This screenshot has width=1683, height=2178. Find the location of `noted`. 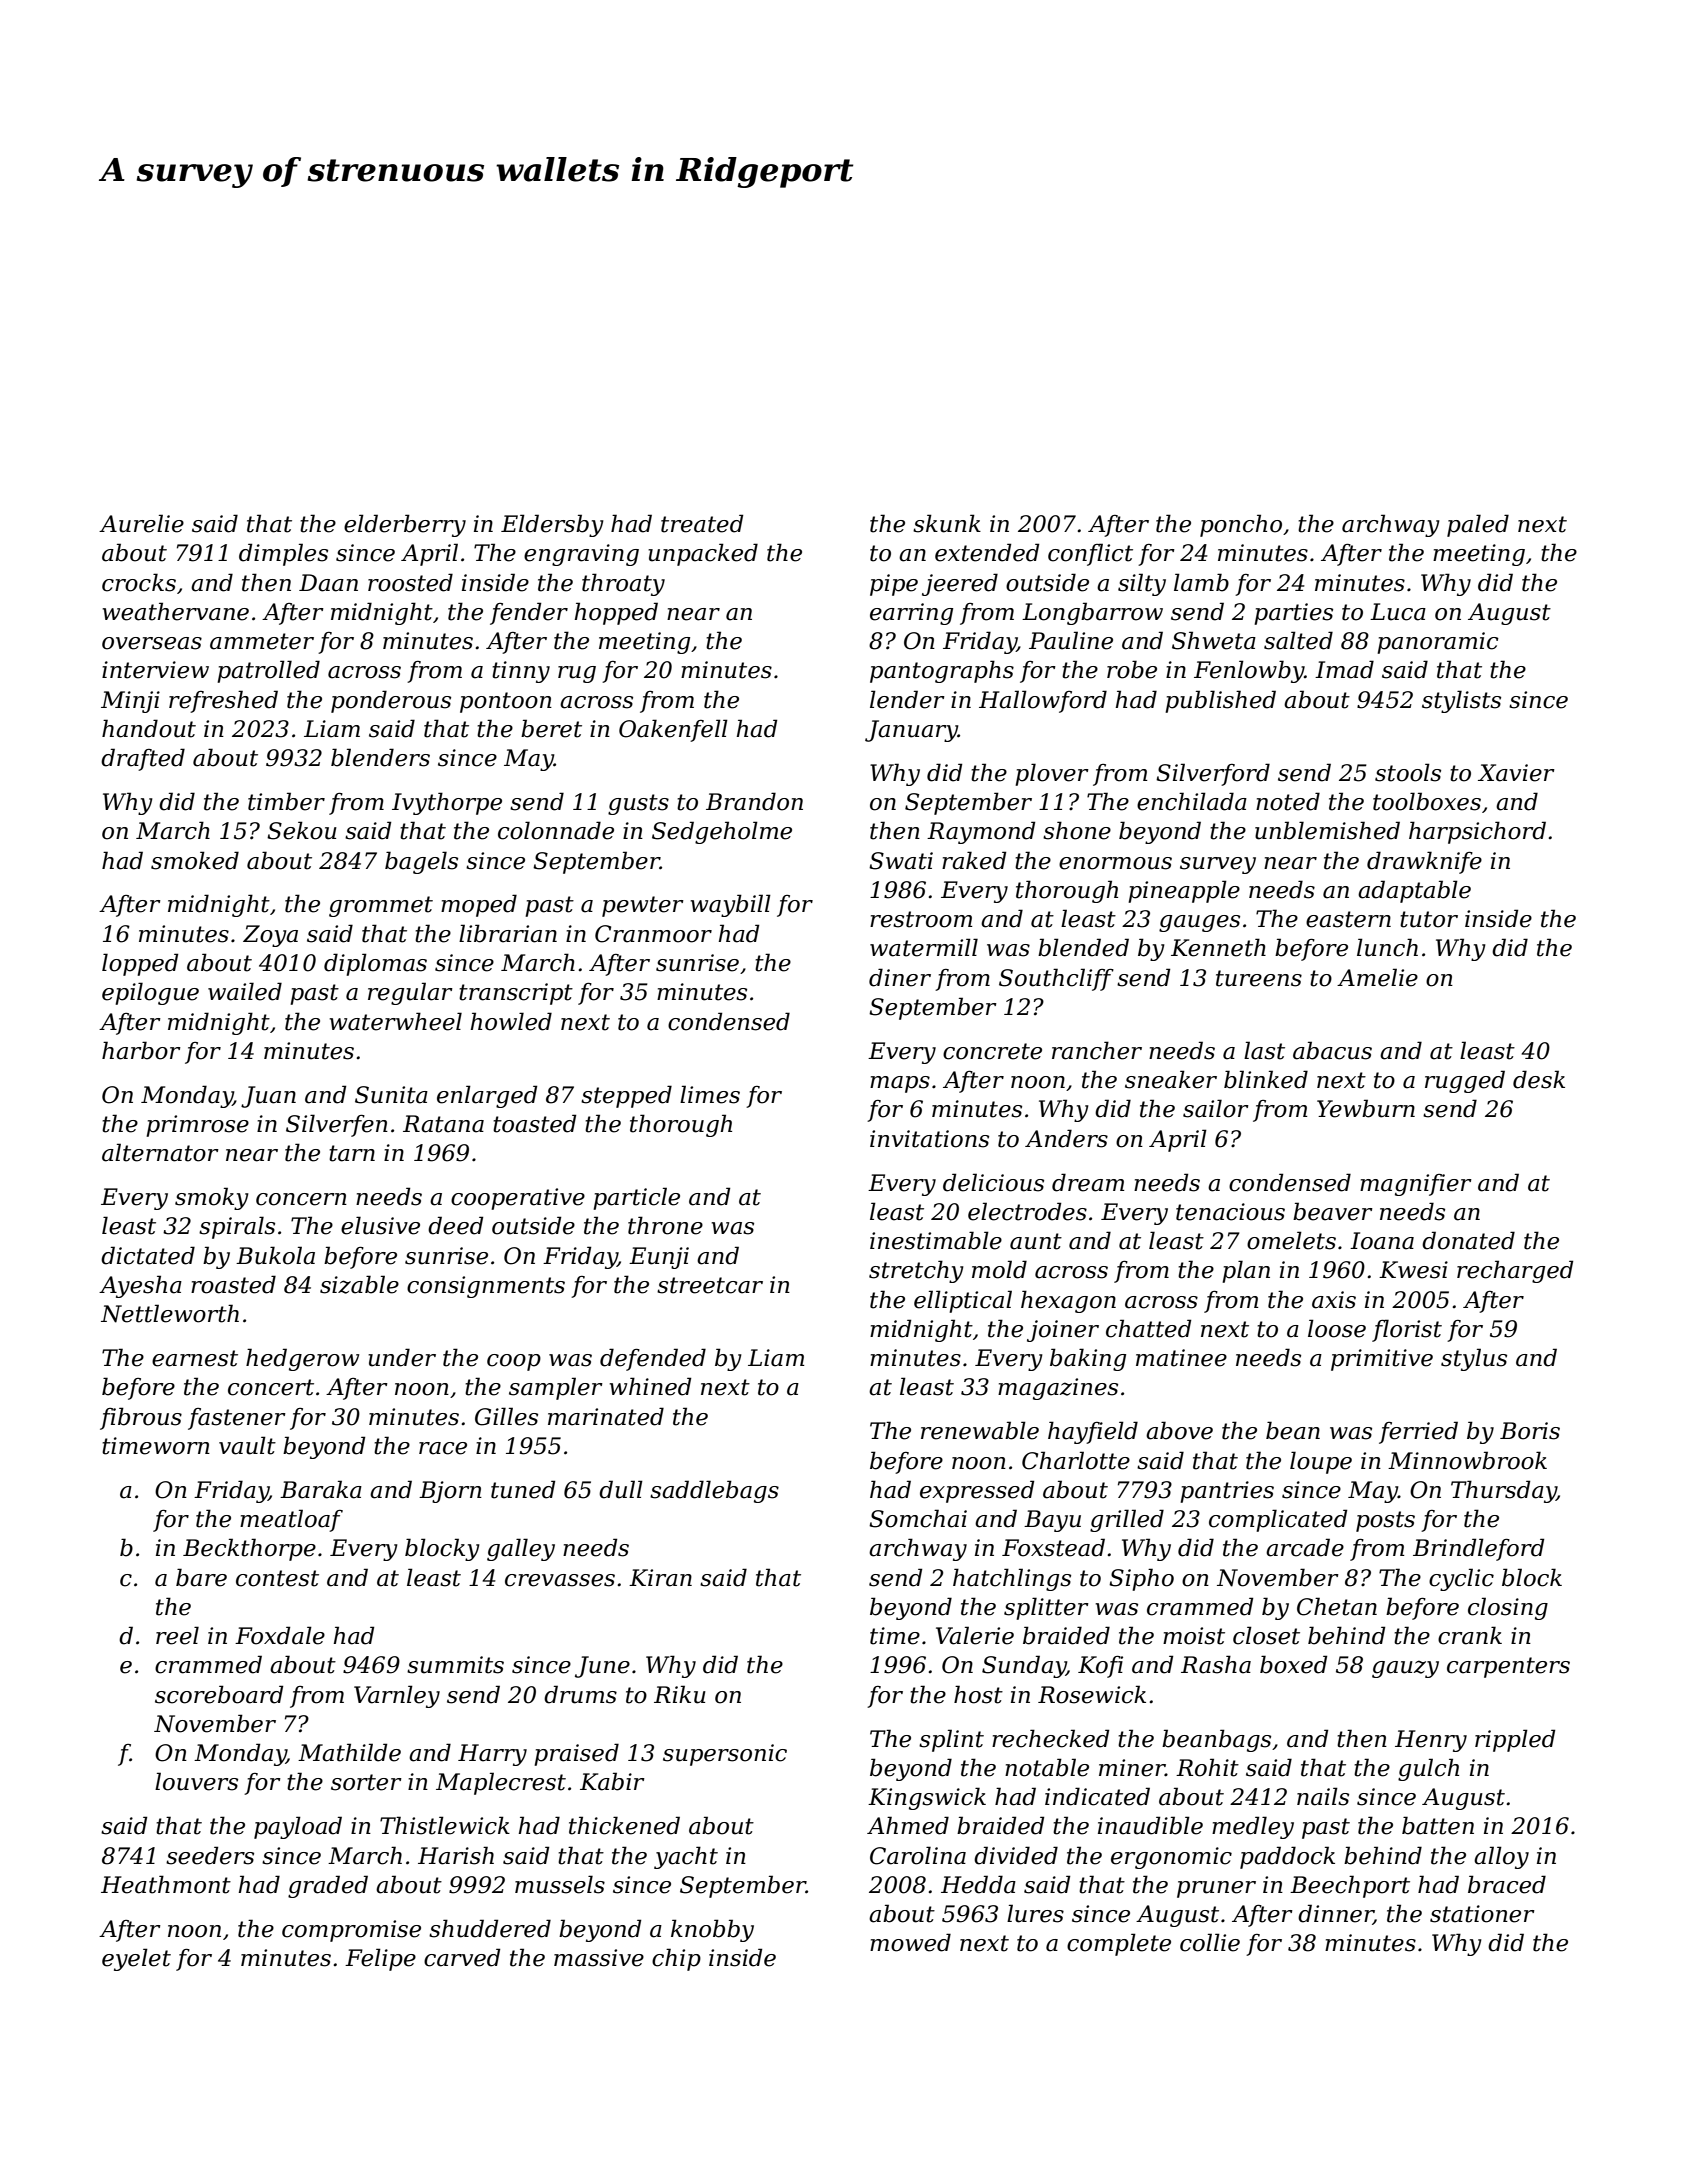

noted is located at coordinates (1288, 801).
